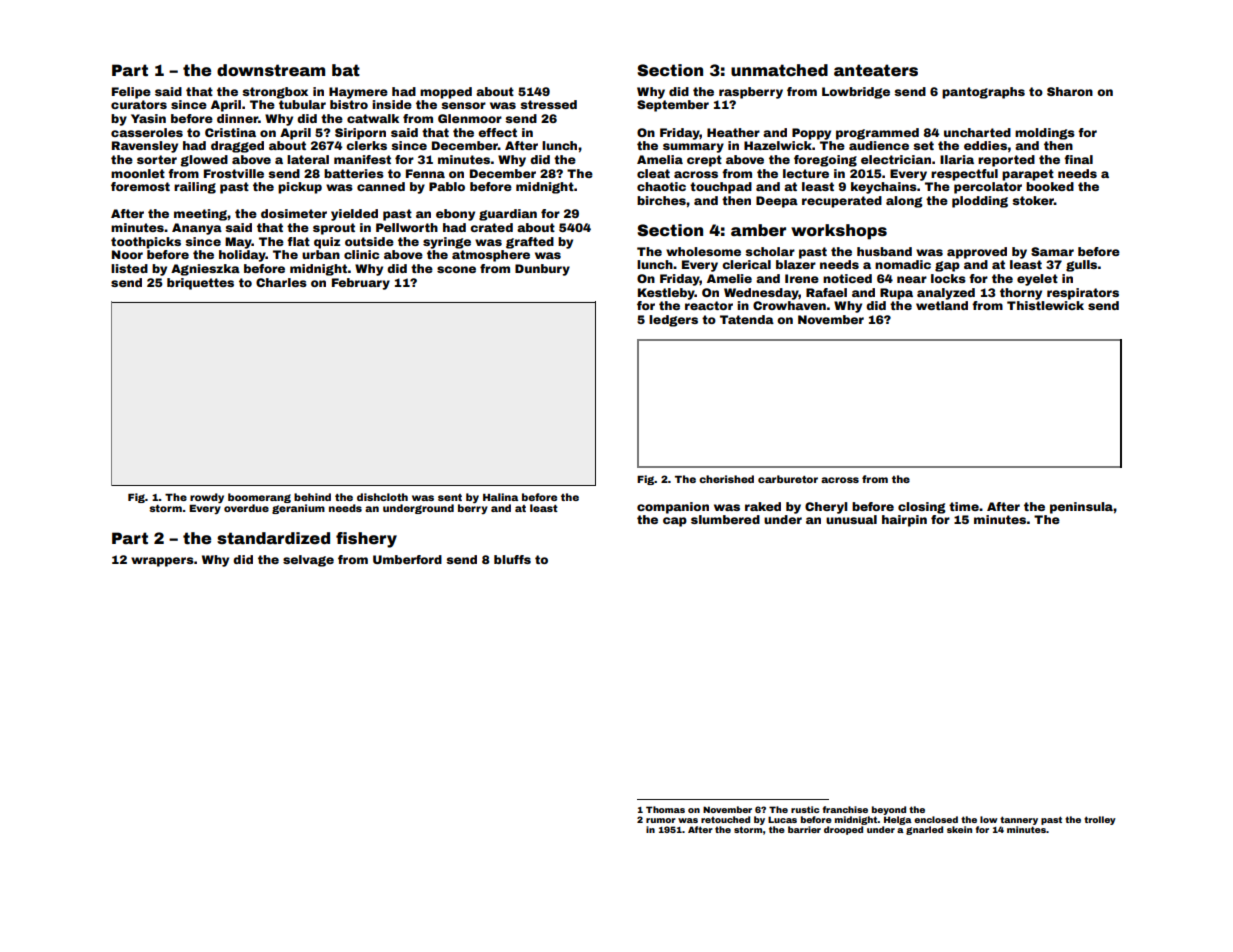 The image size is (1233, 952). What do you see at coordinates (146, 243) in the document?
I see `toothpicks` at bounding box center [146, 243].
